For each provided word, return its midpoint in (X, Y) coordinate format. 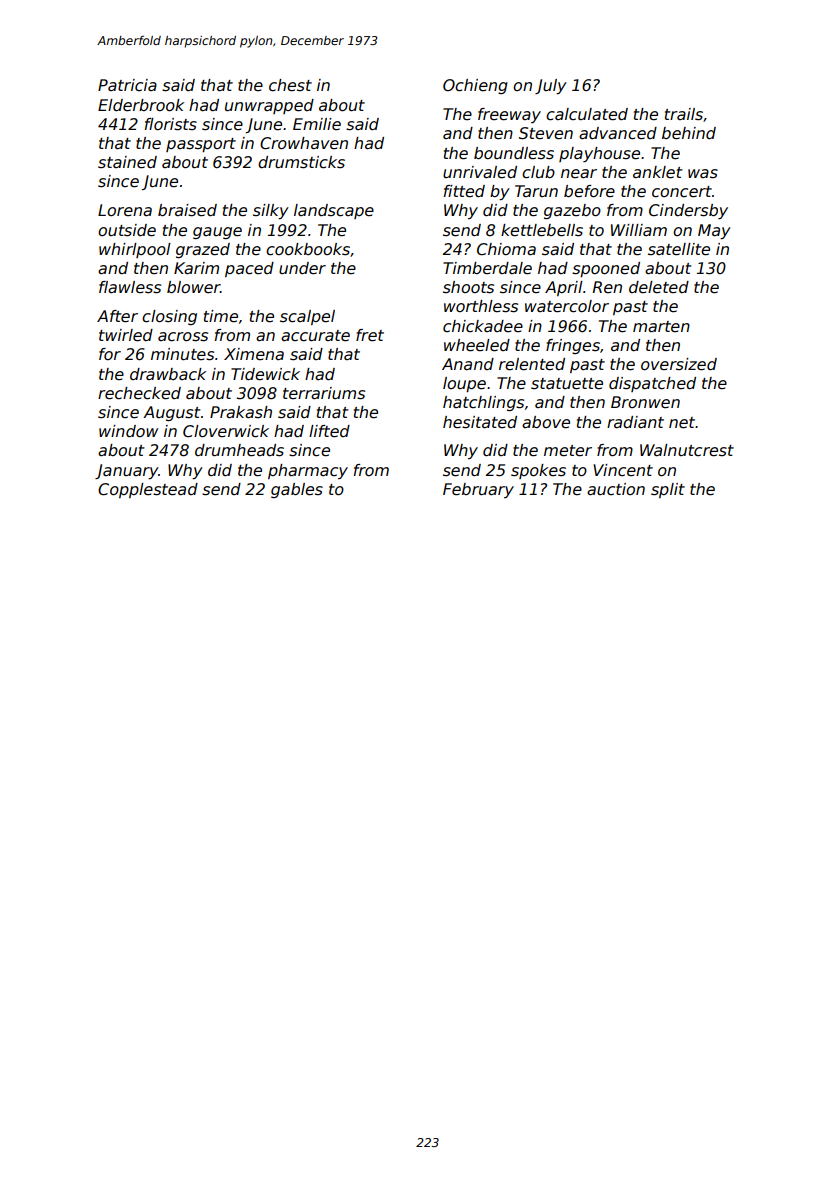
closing (169, 317)
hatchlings (483, 403)
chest (290, 85)
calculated (587, 114)
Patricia (127, 85)
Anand (468, 364)
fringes (573, 346)
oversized (679, 364)
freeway (509, 115)
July (551, 86)
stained (127, 162)
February (478, 490)
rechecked (139, 393)
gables (297, 490)
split (668, 490)
